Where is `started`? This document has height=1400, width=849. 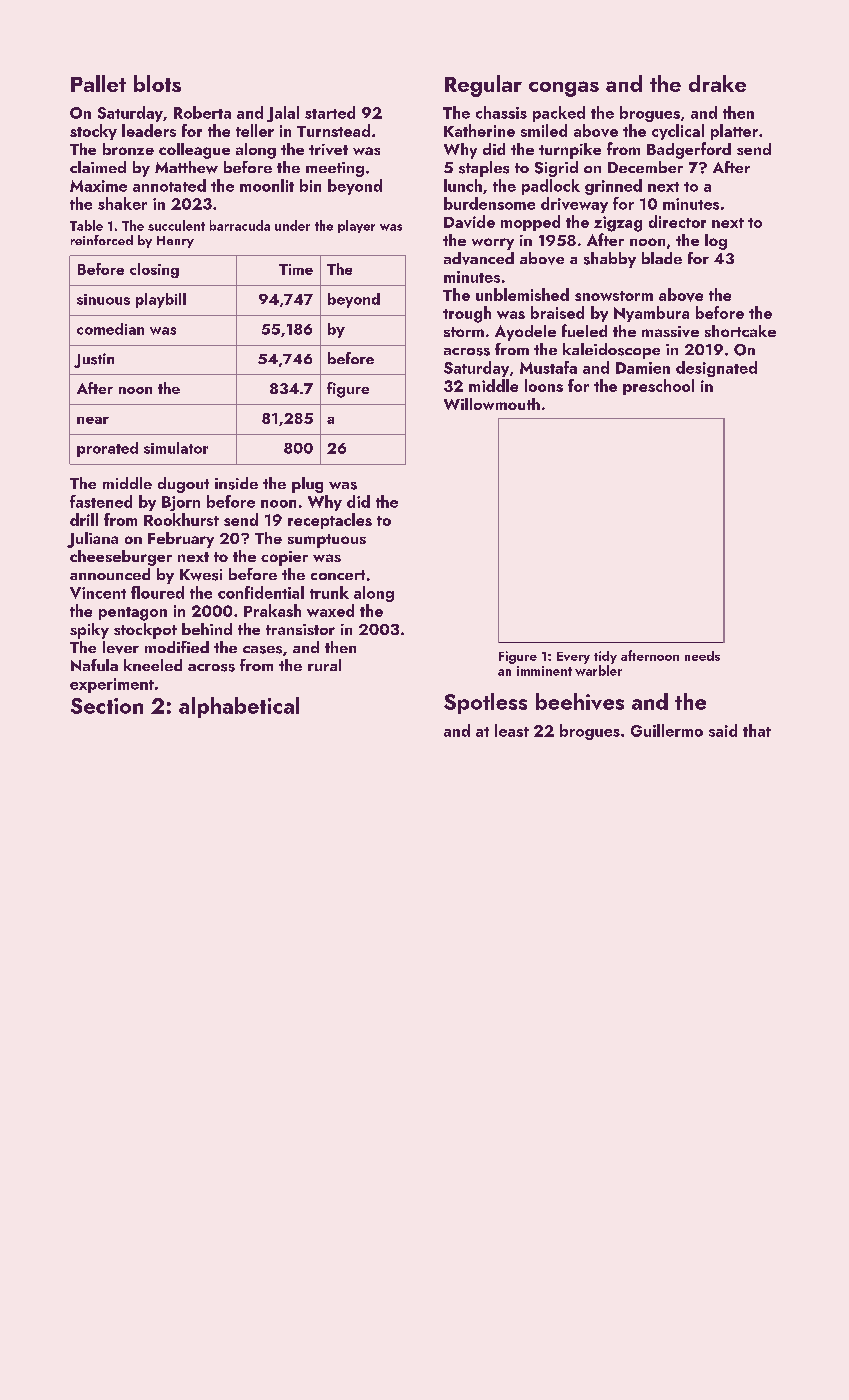 started is located at coordinates (330, 112).
